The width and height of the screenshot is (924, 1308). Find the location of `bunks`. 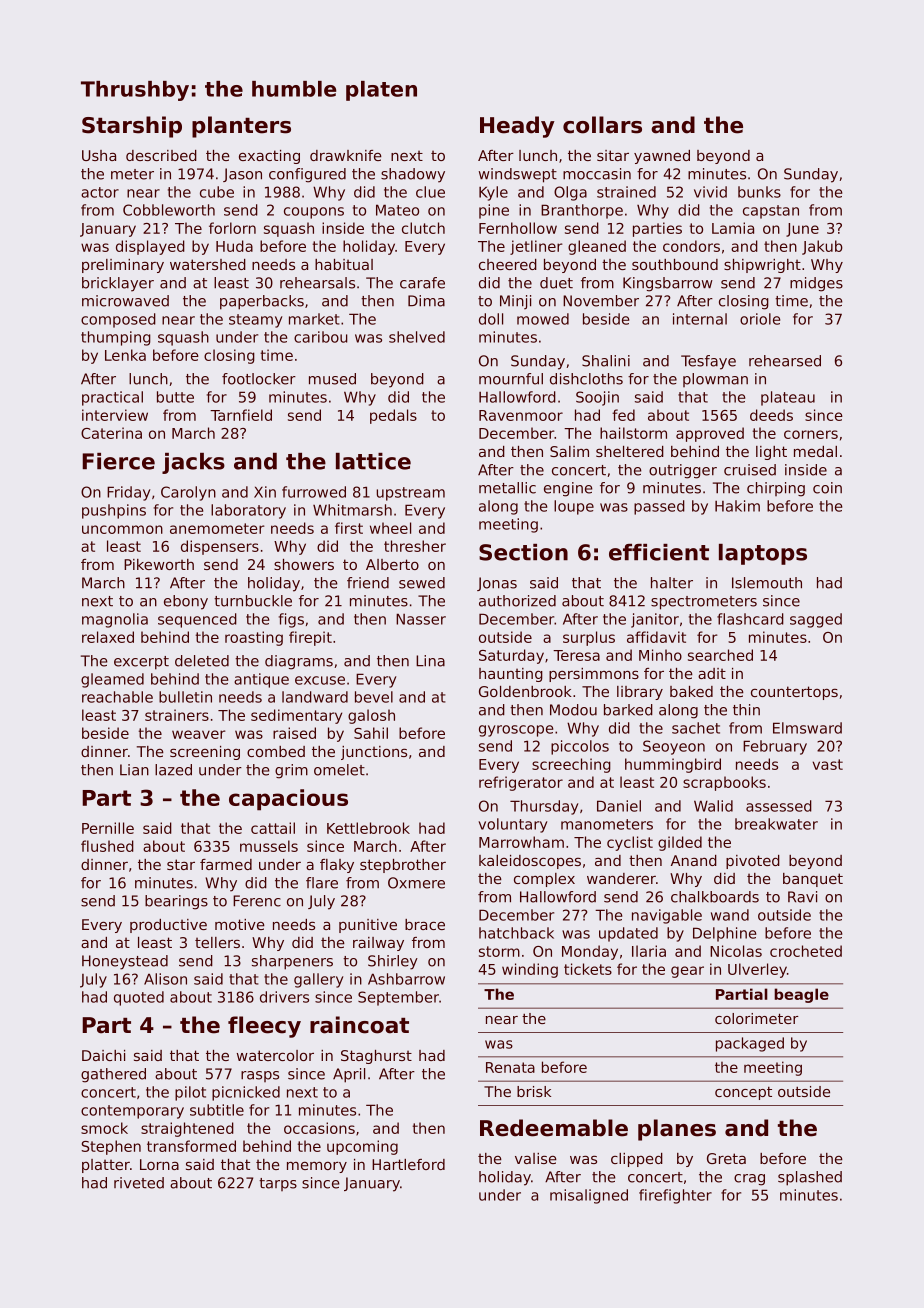

bunks is located at coordinates (759, 192).
